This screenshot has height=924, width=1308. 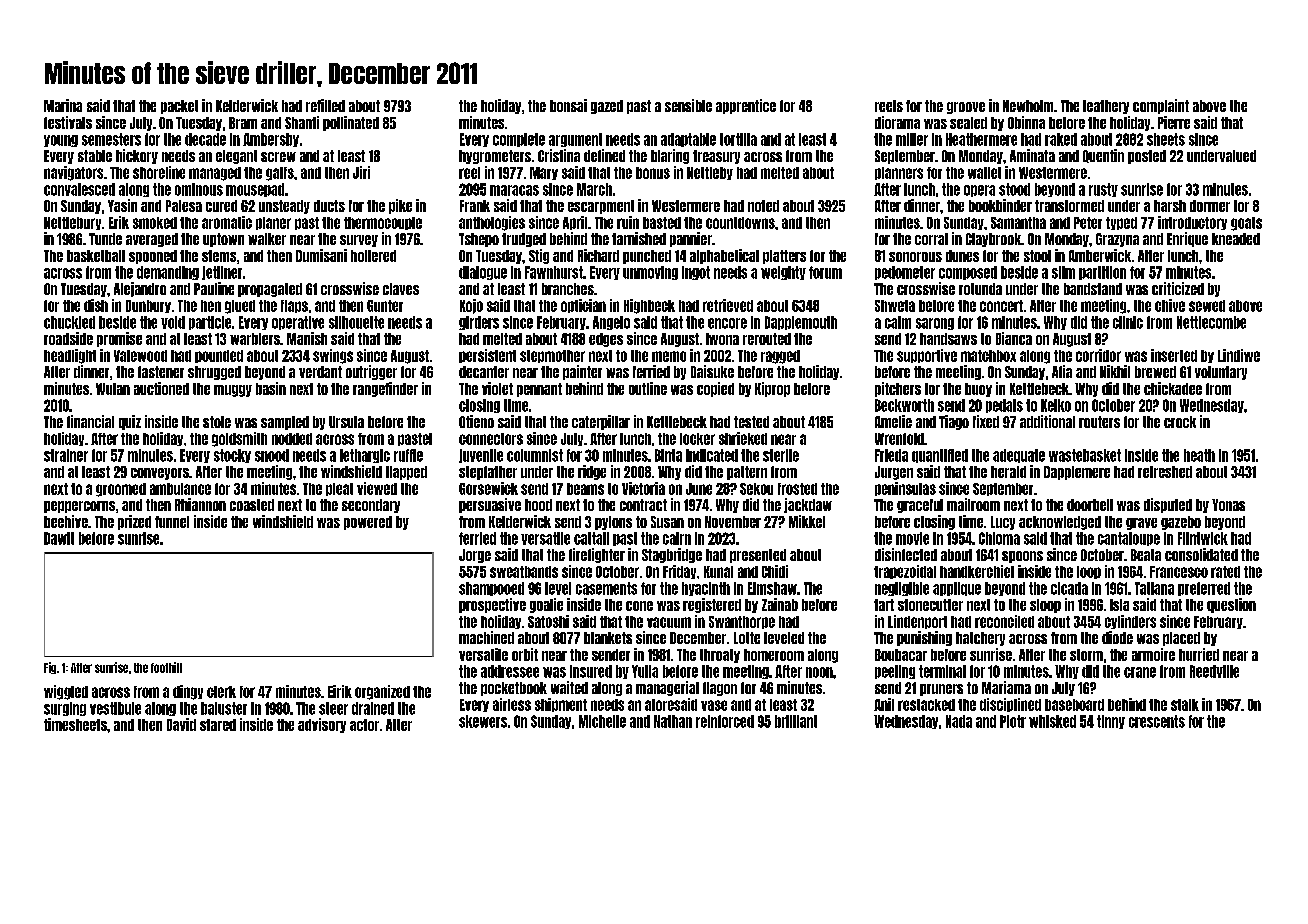 I want to click on surging, so click(x=65, y=709).
